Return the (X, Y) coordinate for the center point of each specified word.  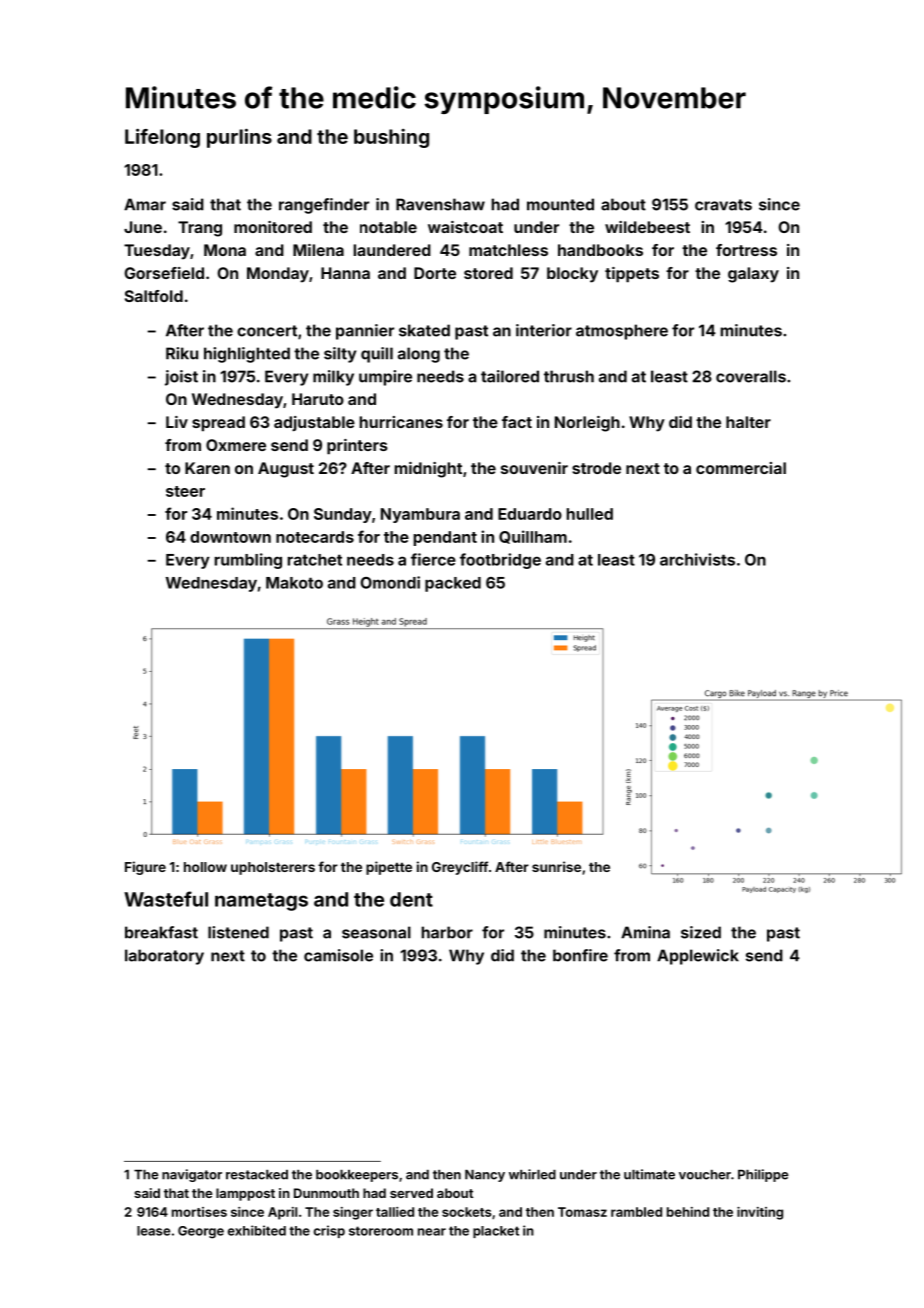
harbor (447, 932)
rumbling (248, 561)
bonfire (580, 955)
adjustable (314, 423)
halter (748, 422)
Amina (645, 932)
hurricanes (401, 422)
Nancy (485, 1176)
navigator (192, 1175)
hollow (205, 867)
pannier (365, 332)
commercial (741, 468)
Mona (225, 250)
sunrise (556, 866)
